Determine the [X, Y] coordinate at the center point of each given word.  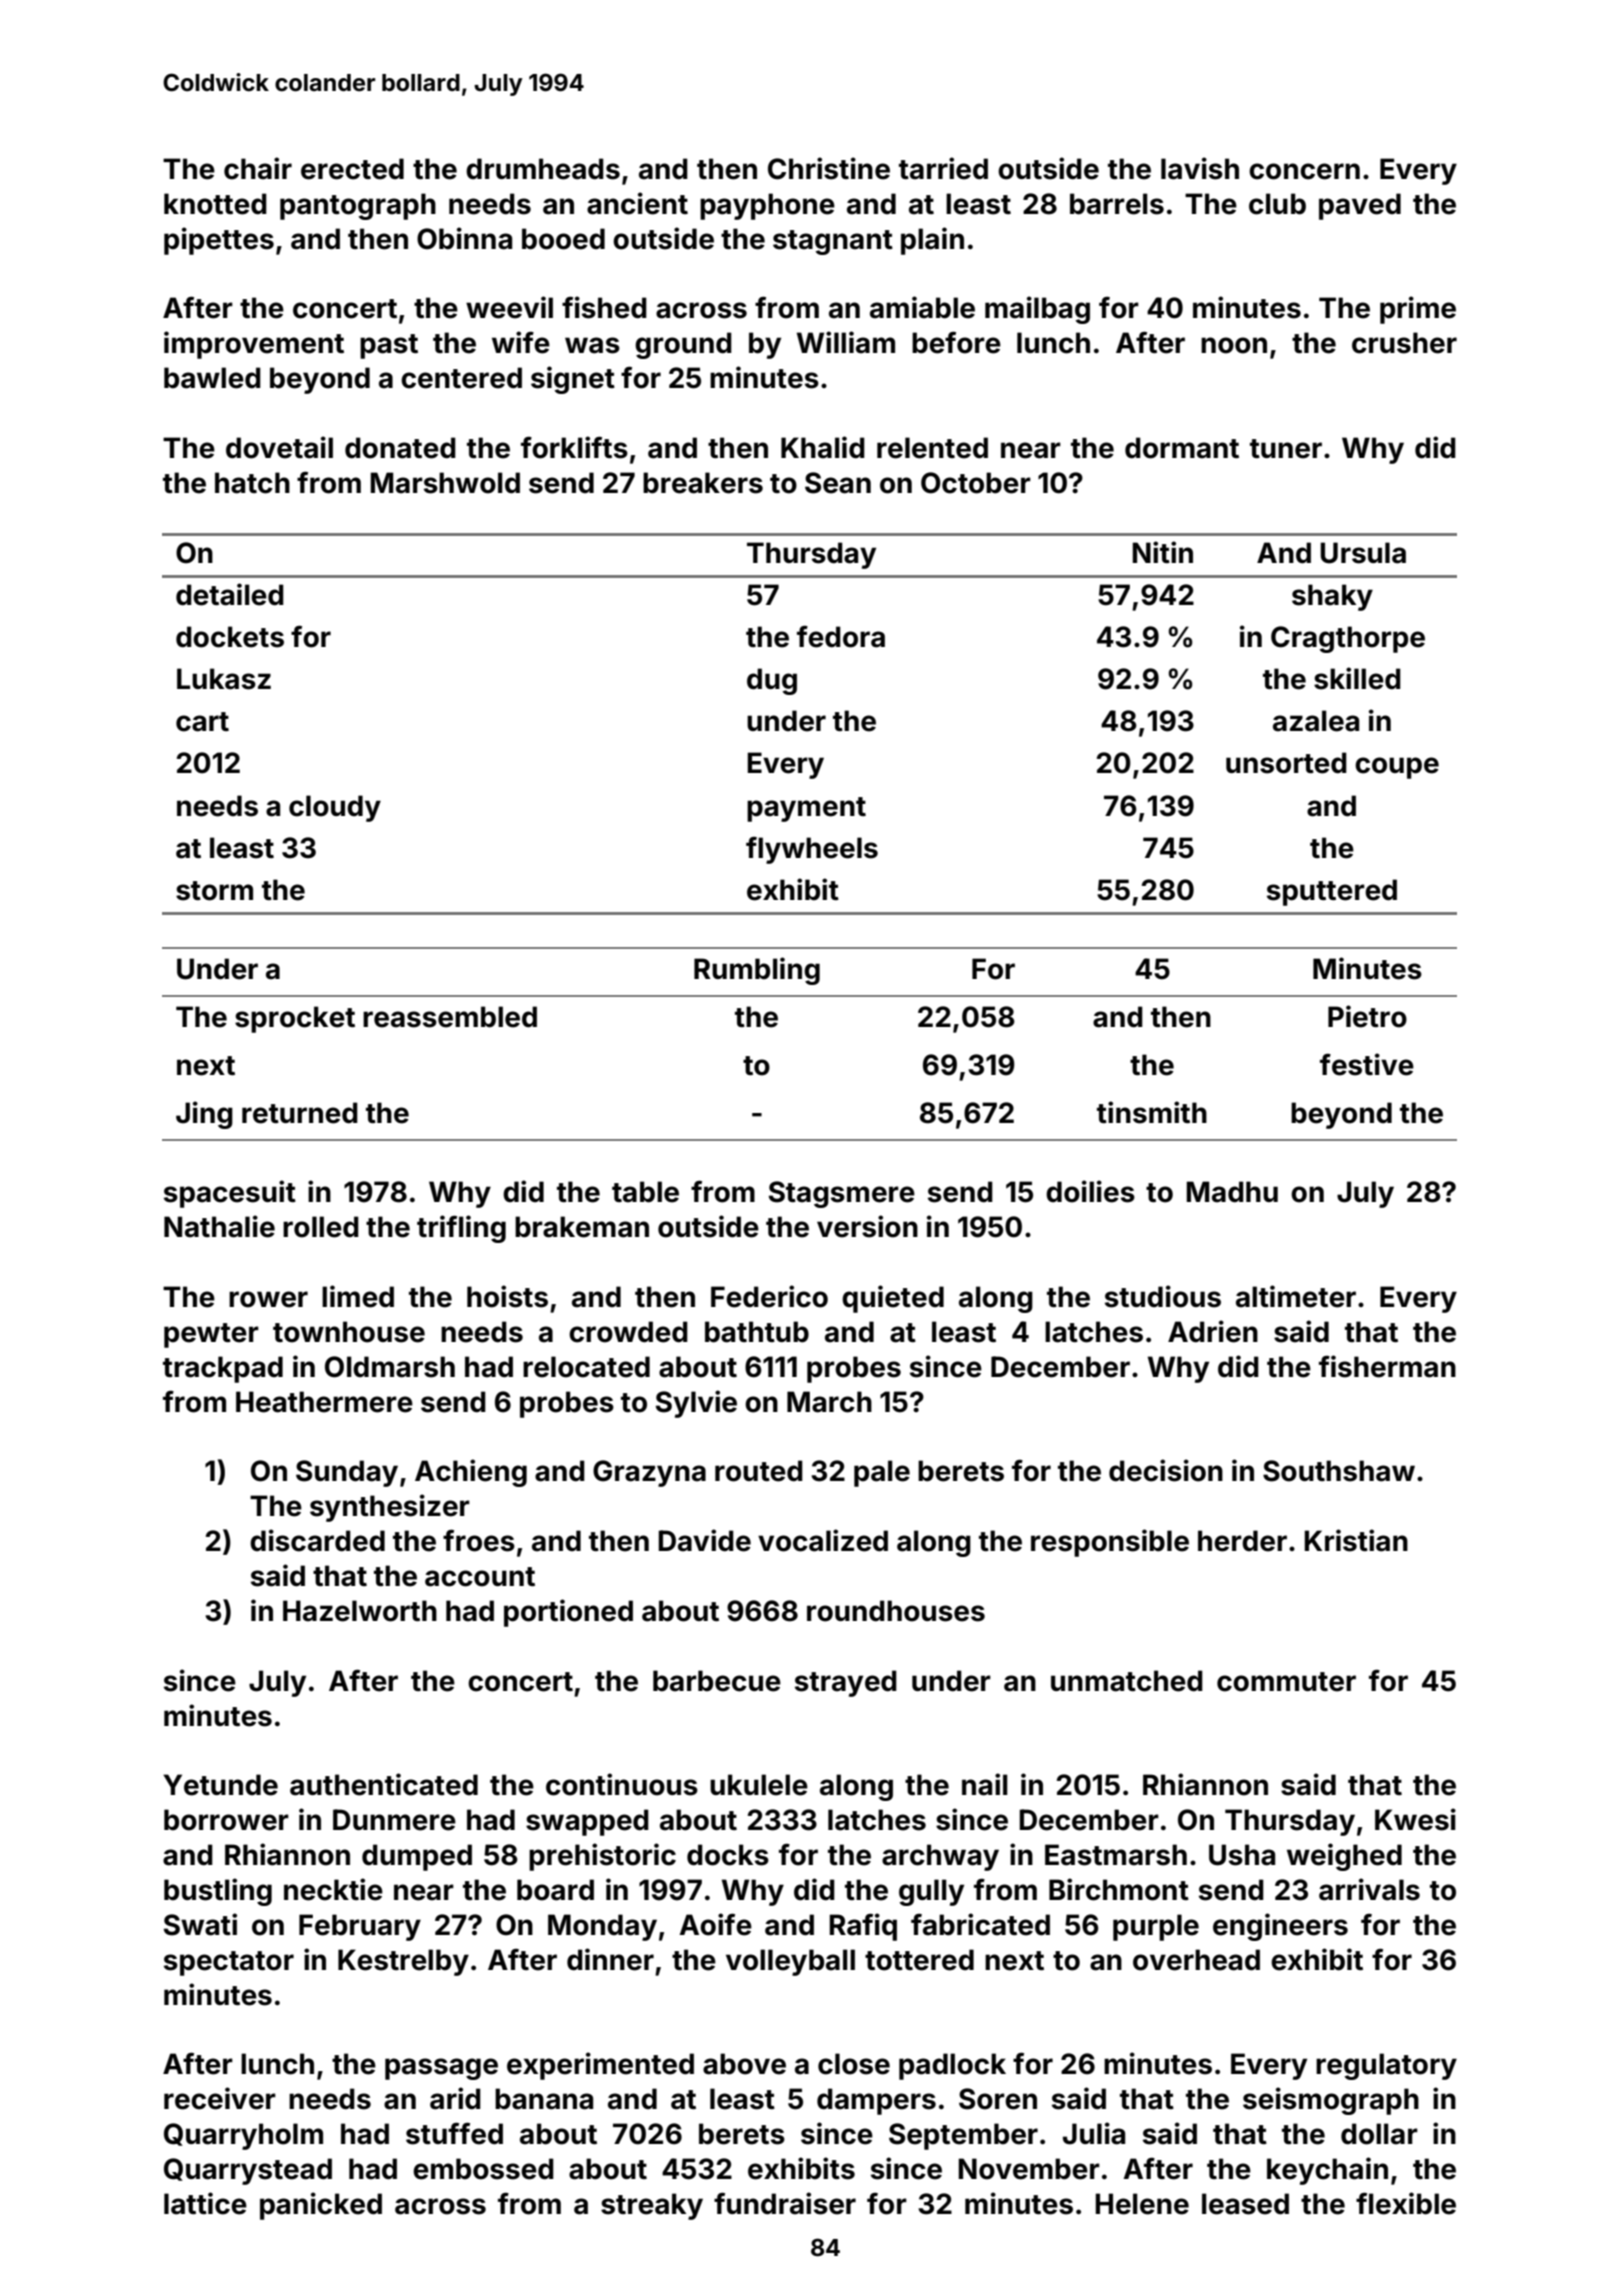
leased [1245, 2204]
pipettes [219, 241]
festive [1367, 1064]
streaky [652, 2206]
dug [772, 681]
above [744, 2064]
